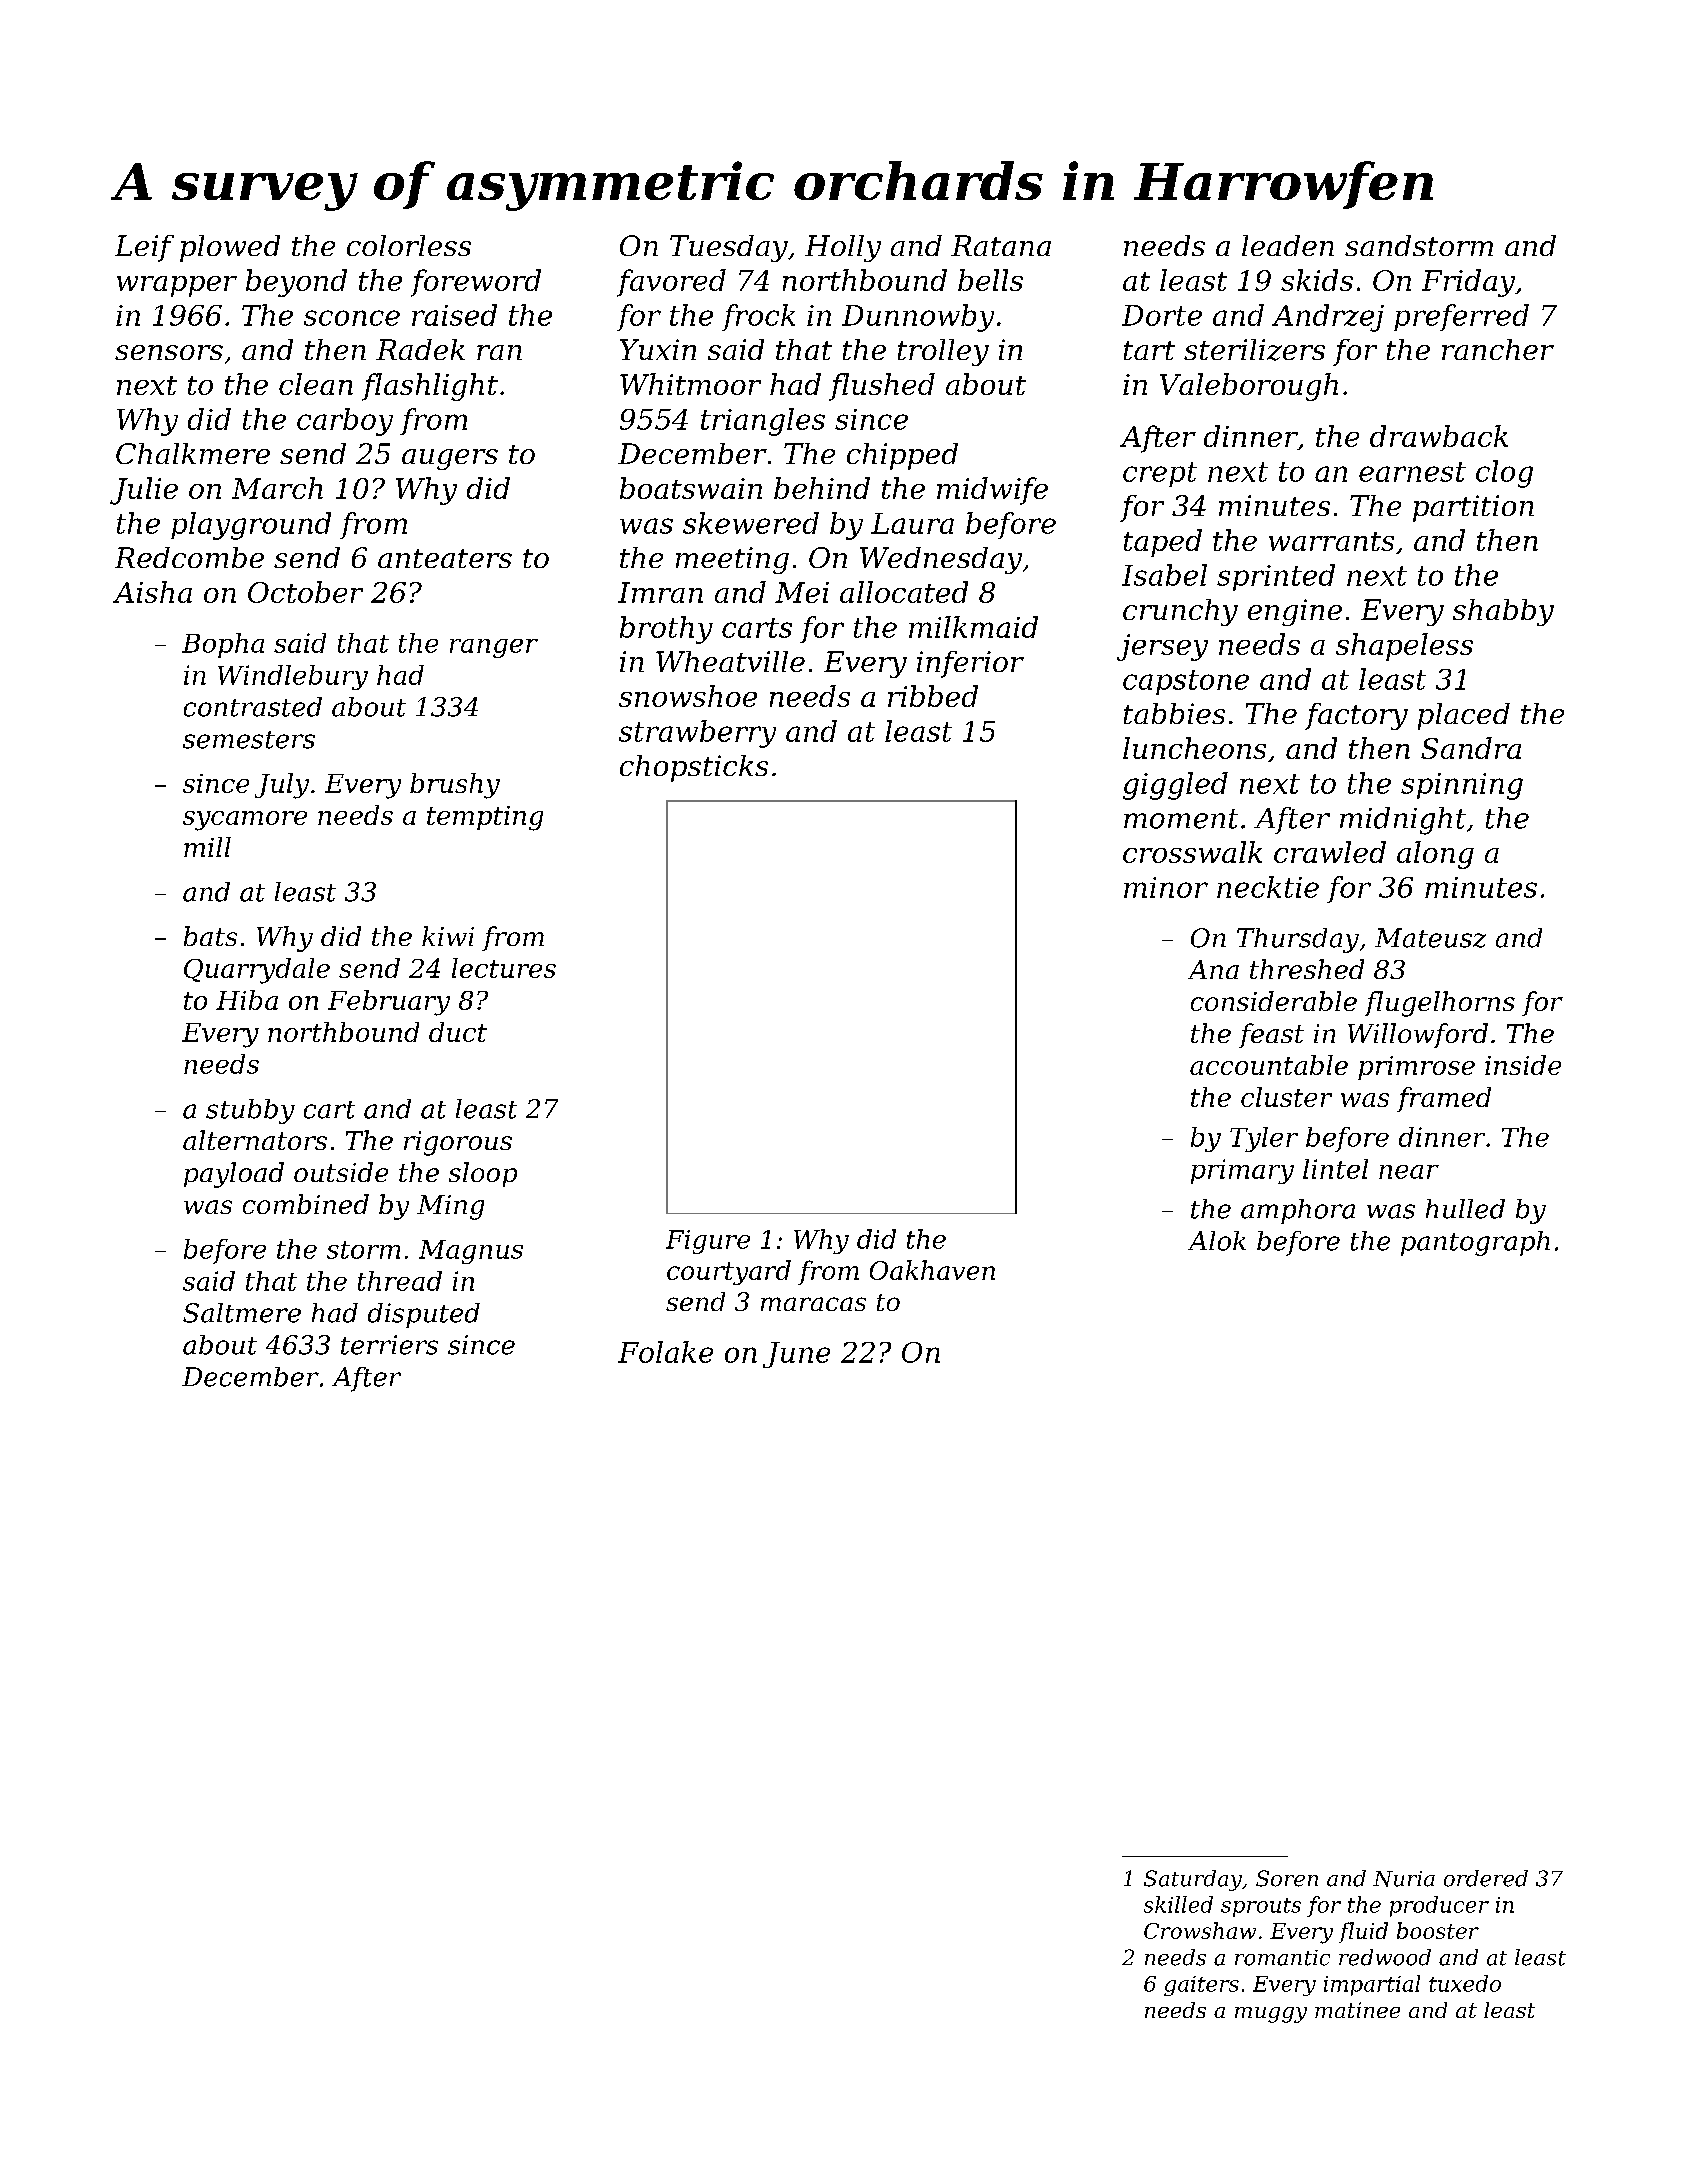  What do you see at coordinates (1486, 1878) in the screenshot?
I see `ordered` at bounding box center [1486, 1878].
